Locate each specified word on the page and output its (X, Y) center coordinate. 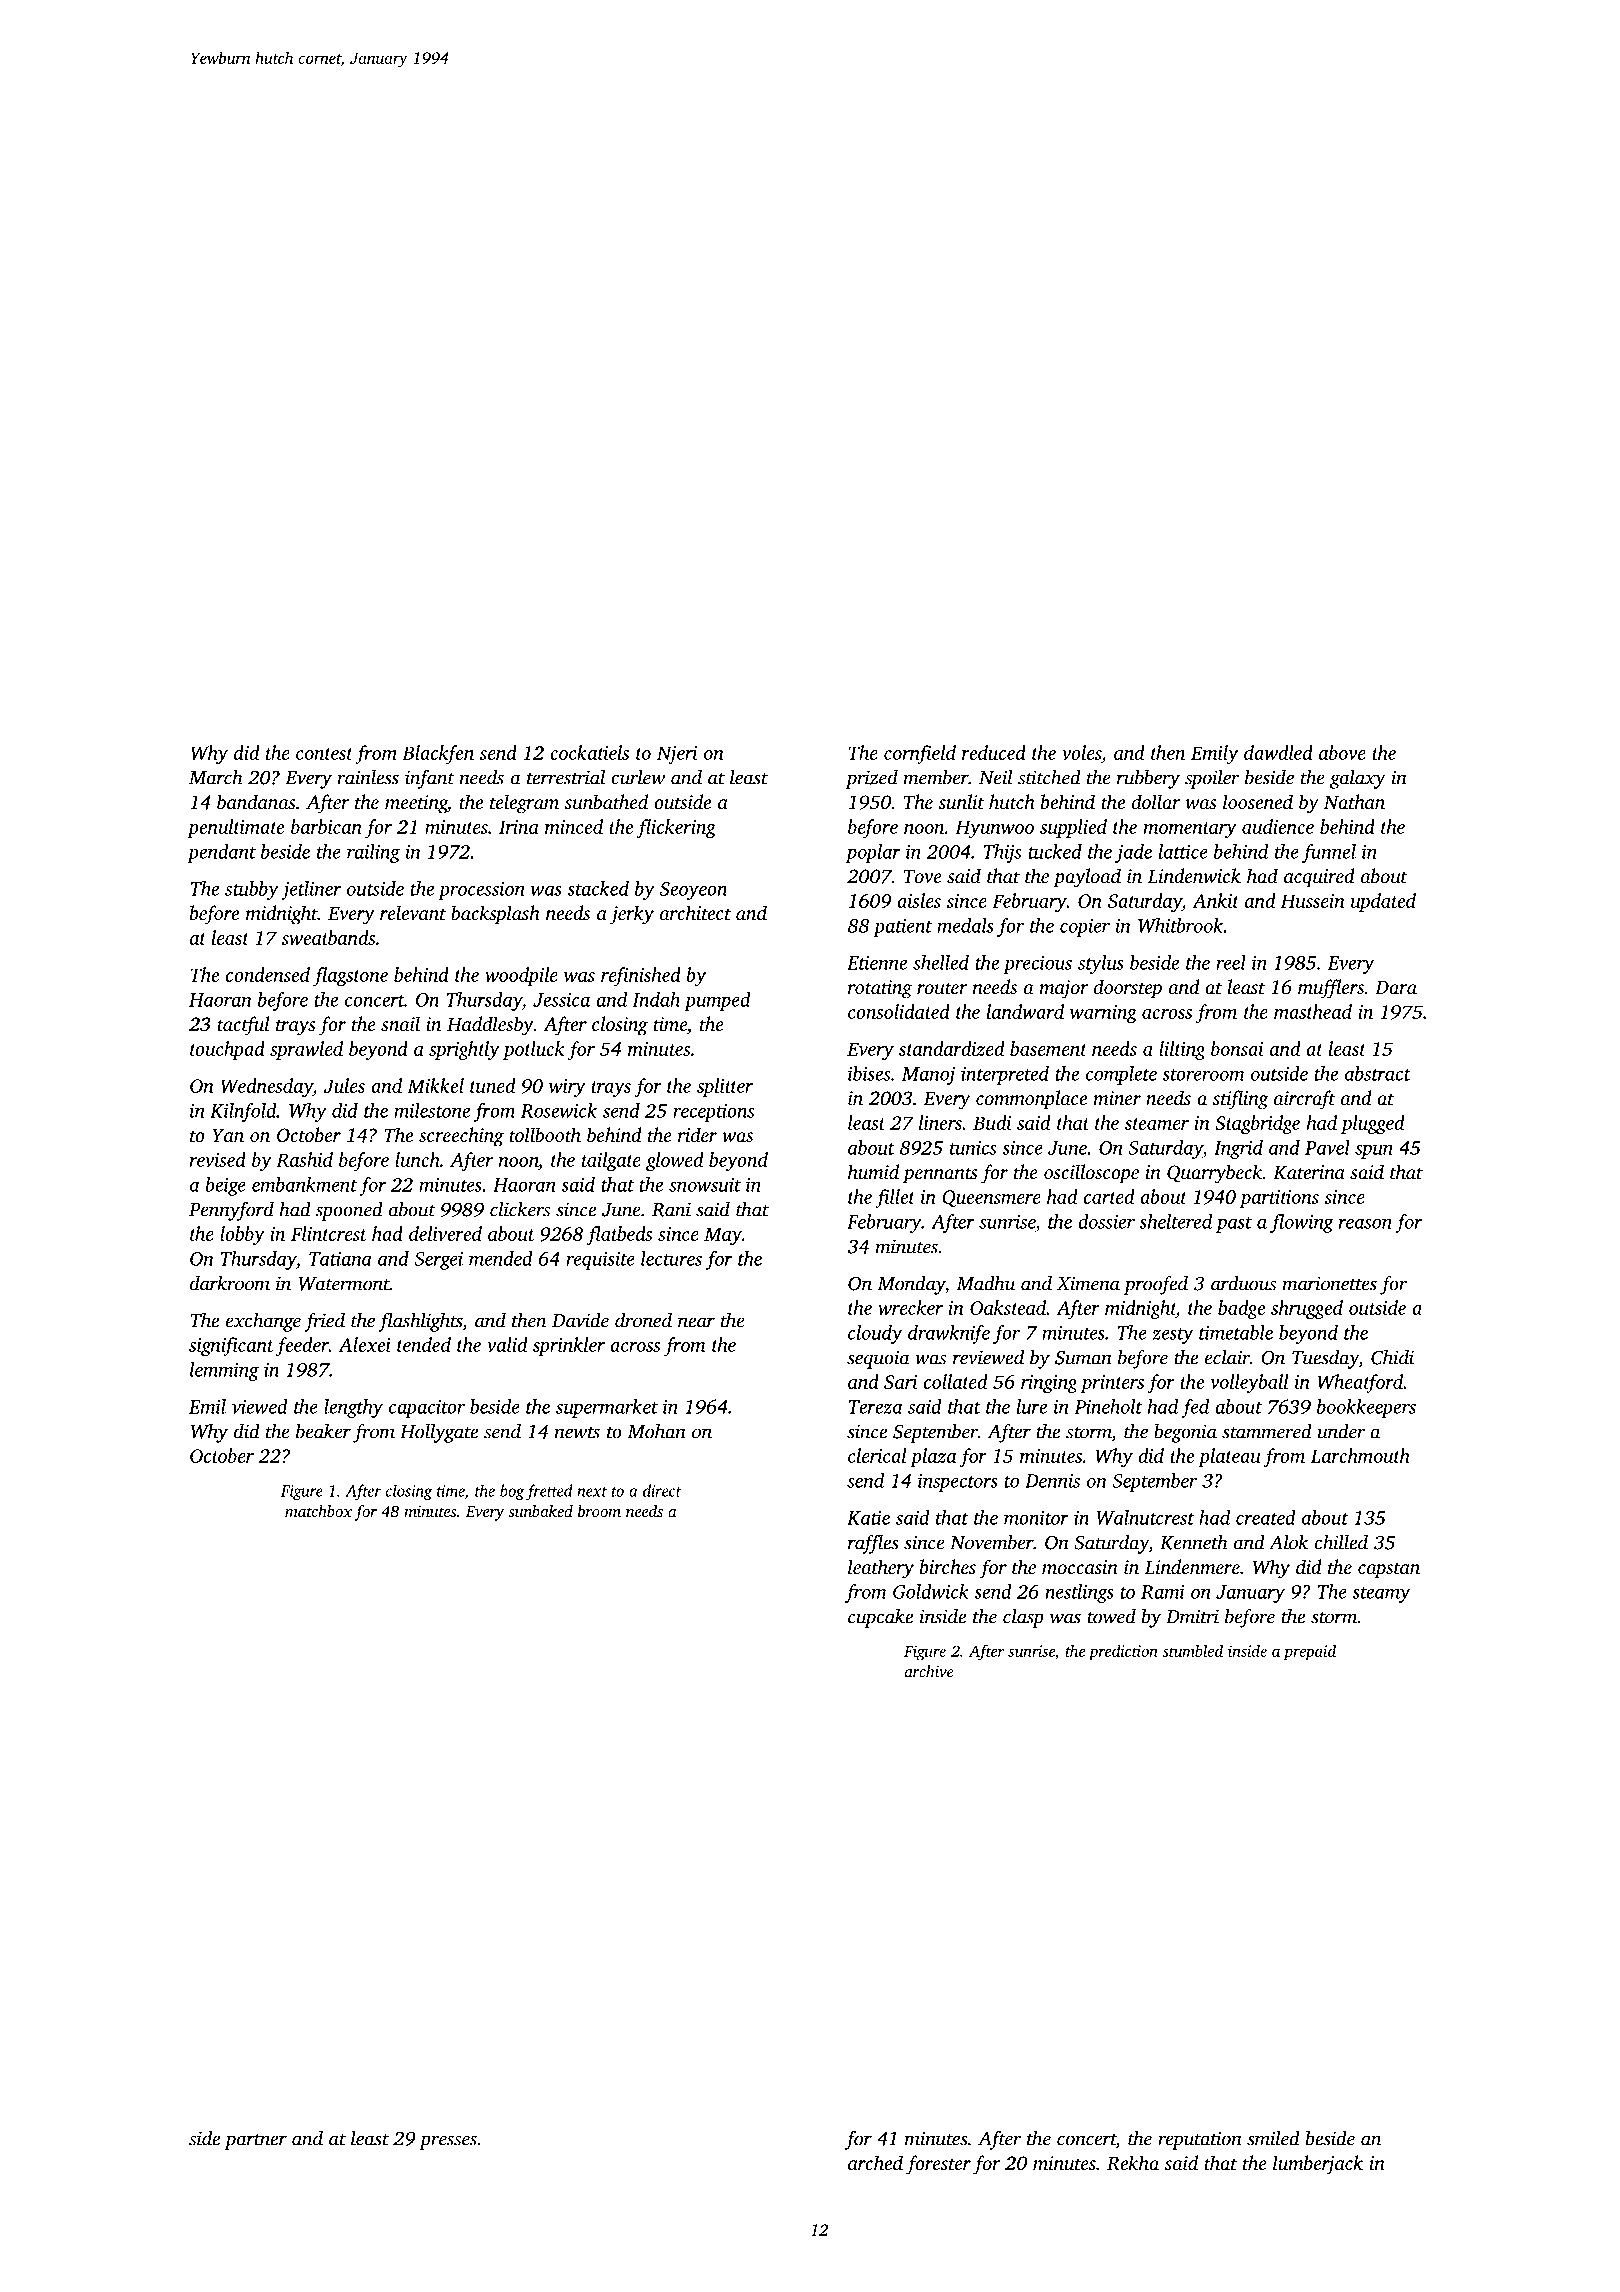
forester (938, 2165)
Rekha (1133, 2163)
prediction (1123, 1652)
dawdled (1278, 752)
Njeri (677, 755)
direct (662, 1490)
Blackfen (438, 754)
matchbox (318, 1511)
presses (448, 2142)
